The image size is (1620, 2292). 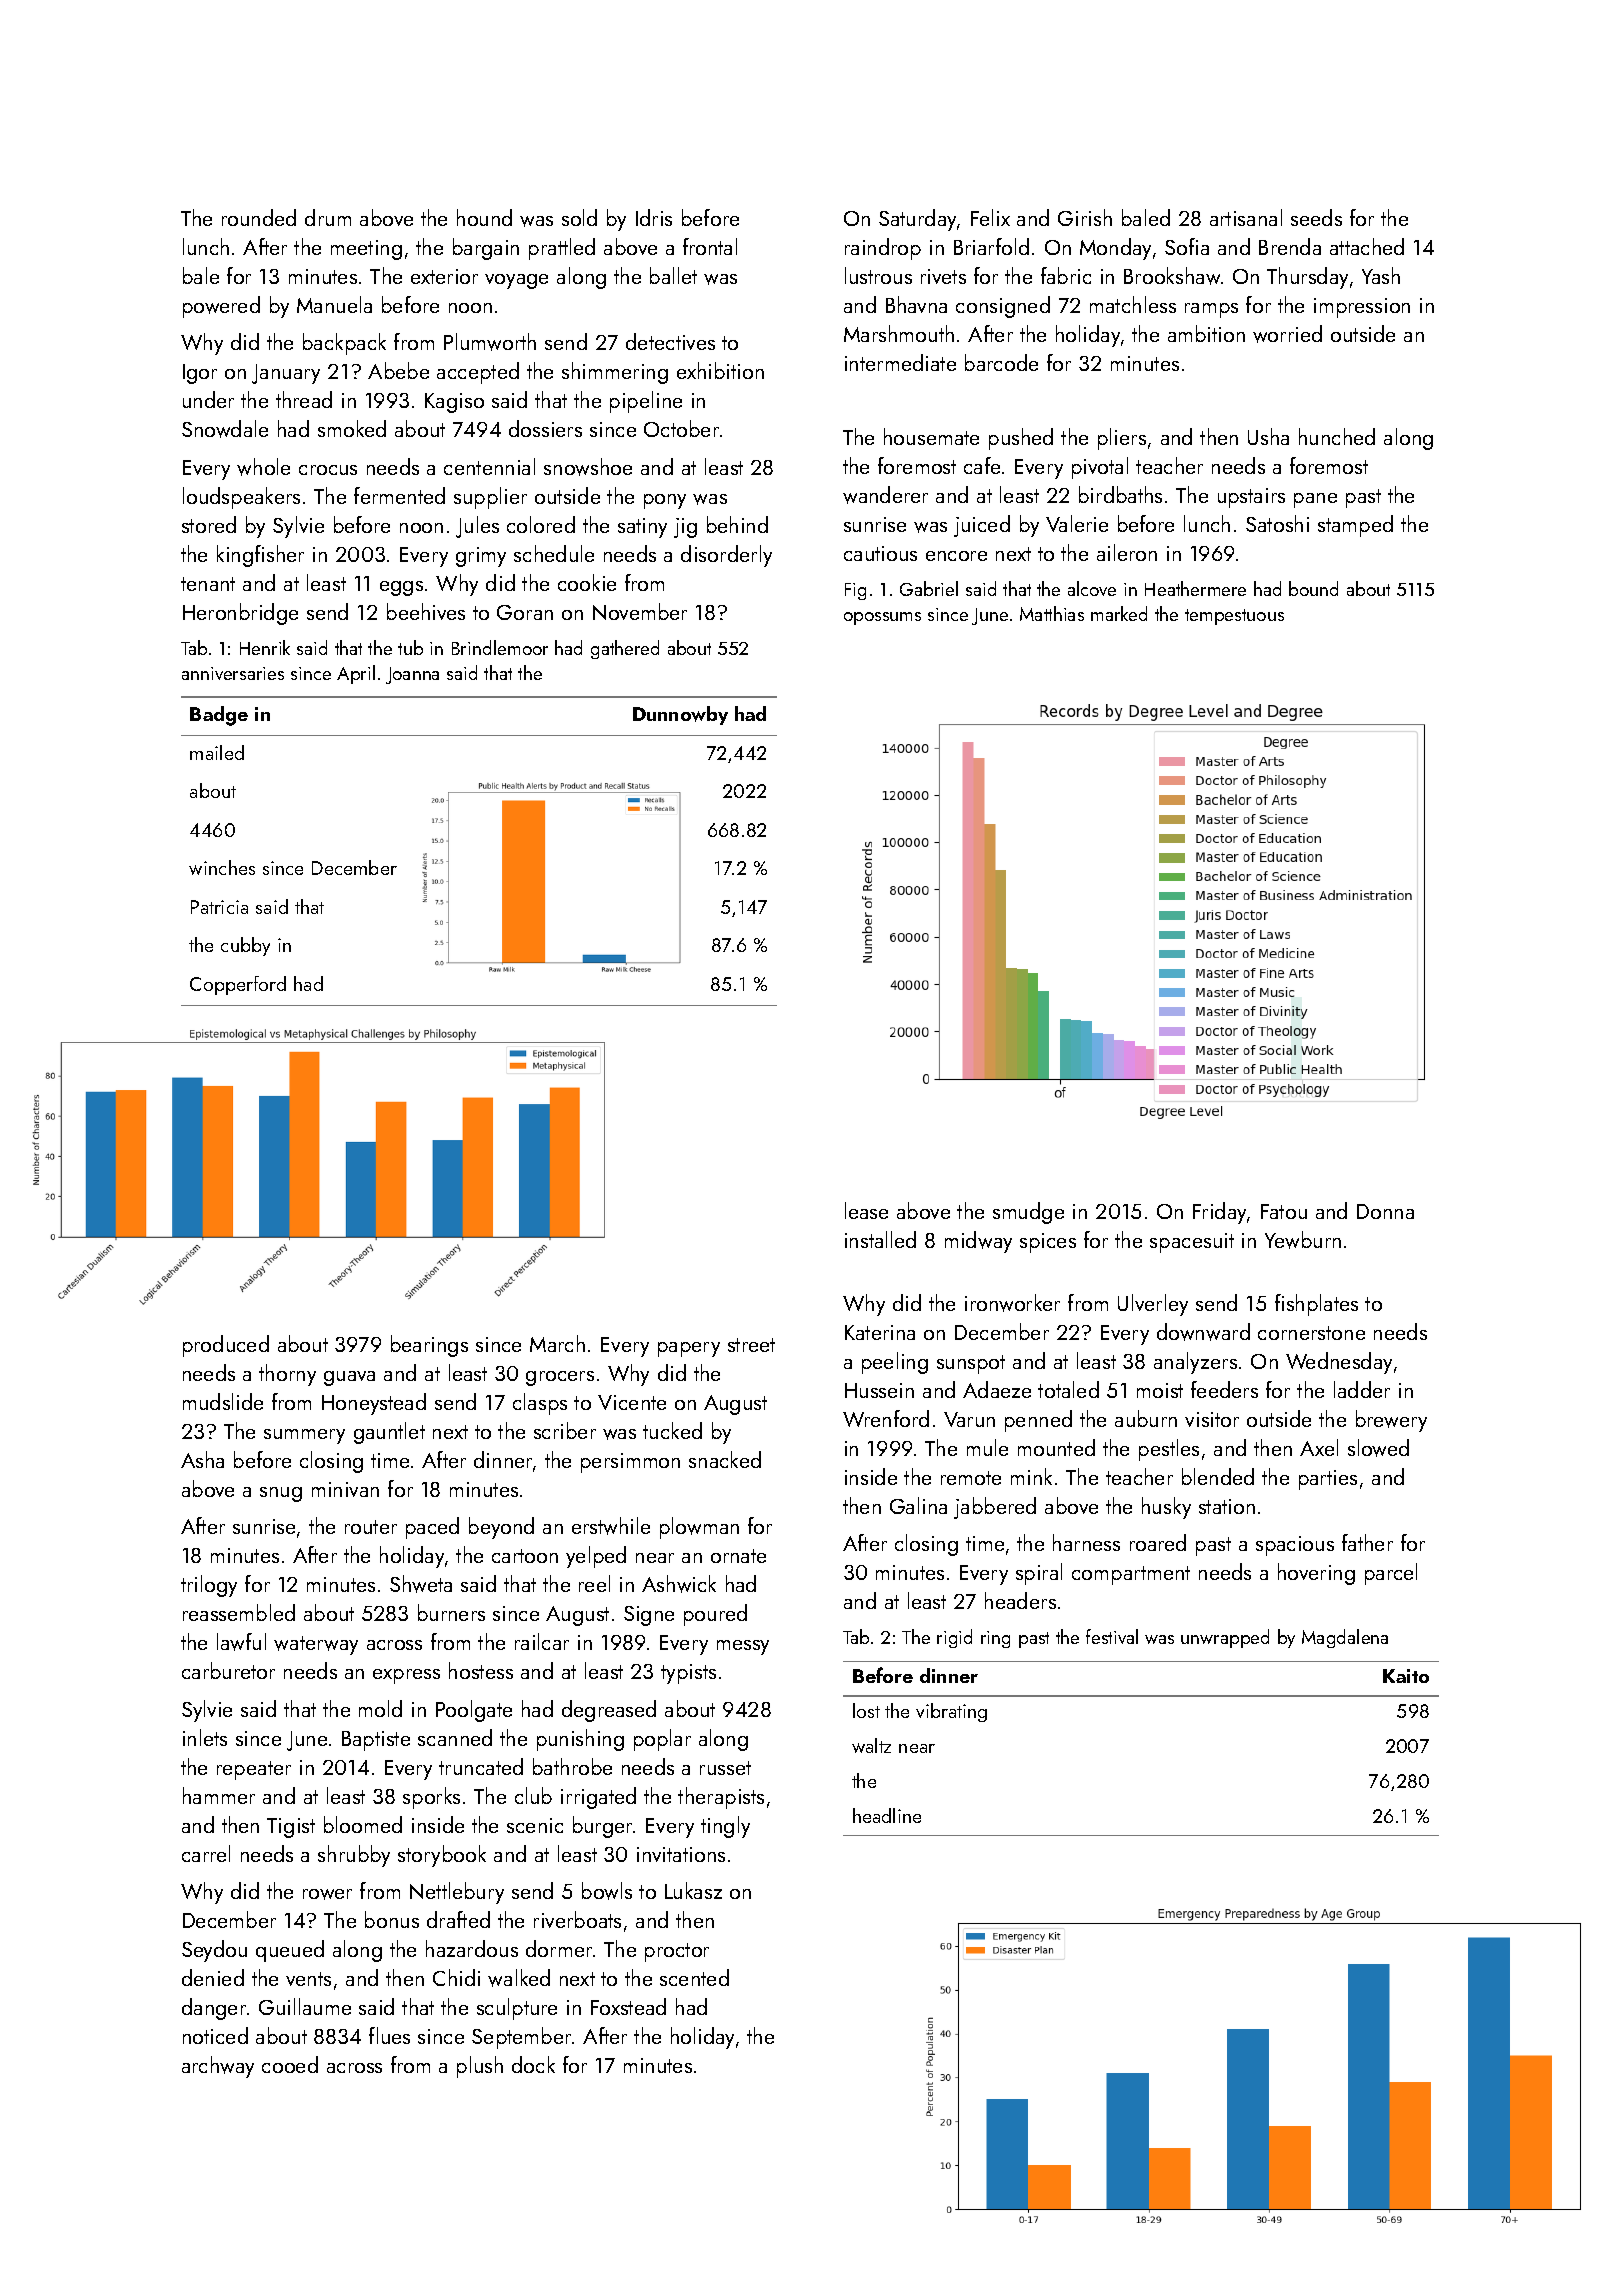 What do you see at coordinates (1234, 617) in the page?
I see `tempestuous` at bounding box center [1234, 617].
